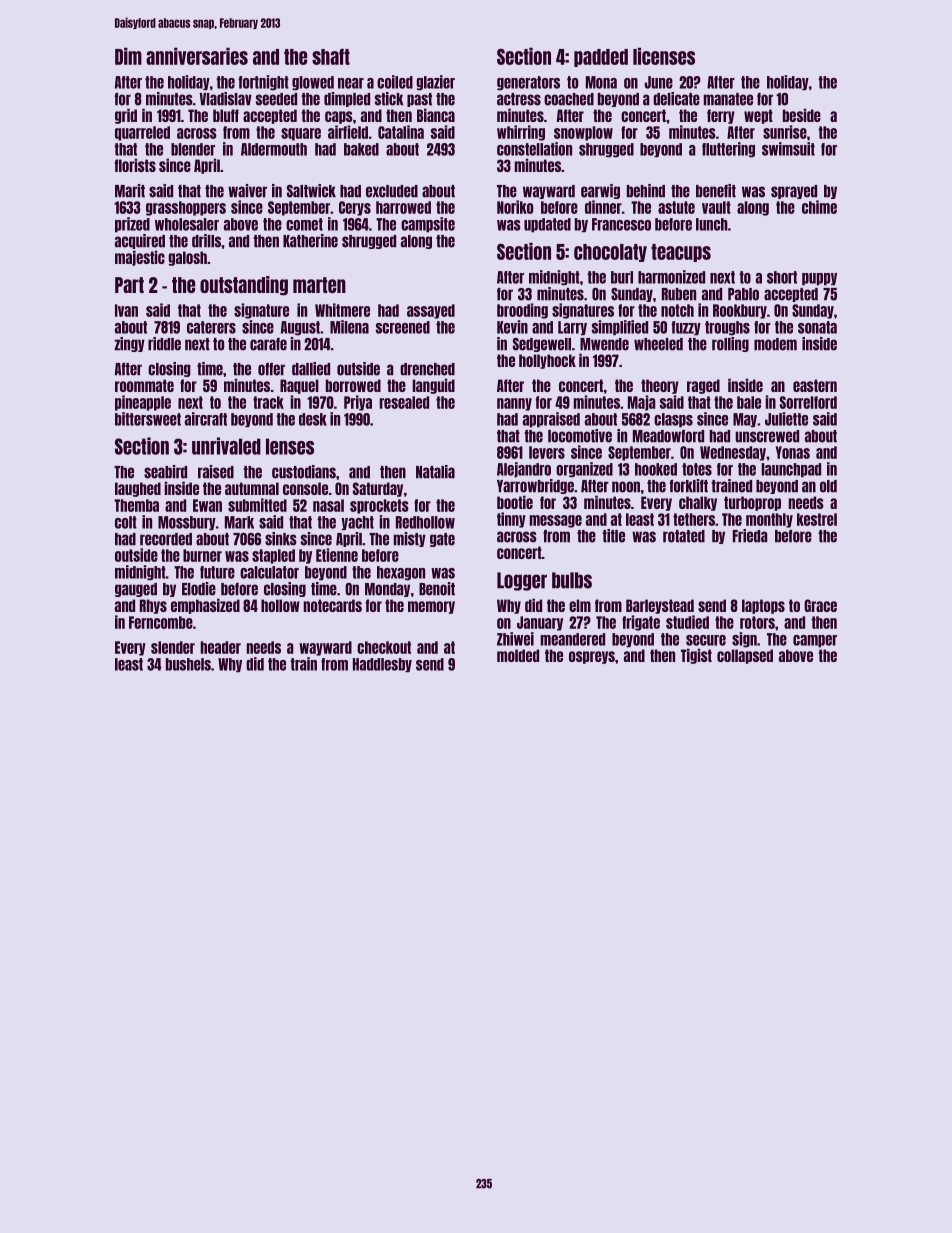 Image resolution: width=952 pixels, height=1233 pixels. What do you see at coordinates (752, 503) in the screenshot?
I see `turboprop` at bounding box center [752, 503].
